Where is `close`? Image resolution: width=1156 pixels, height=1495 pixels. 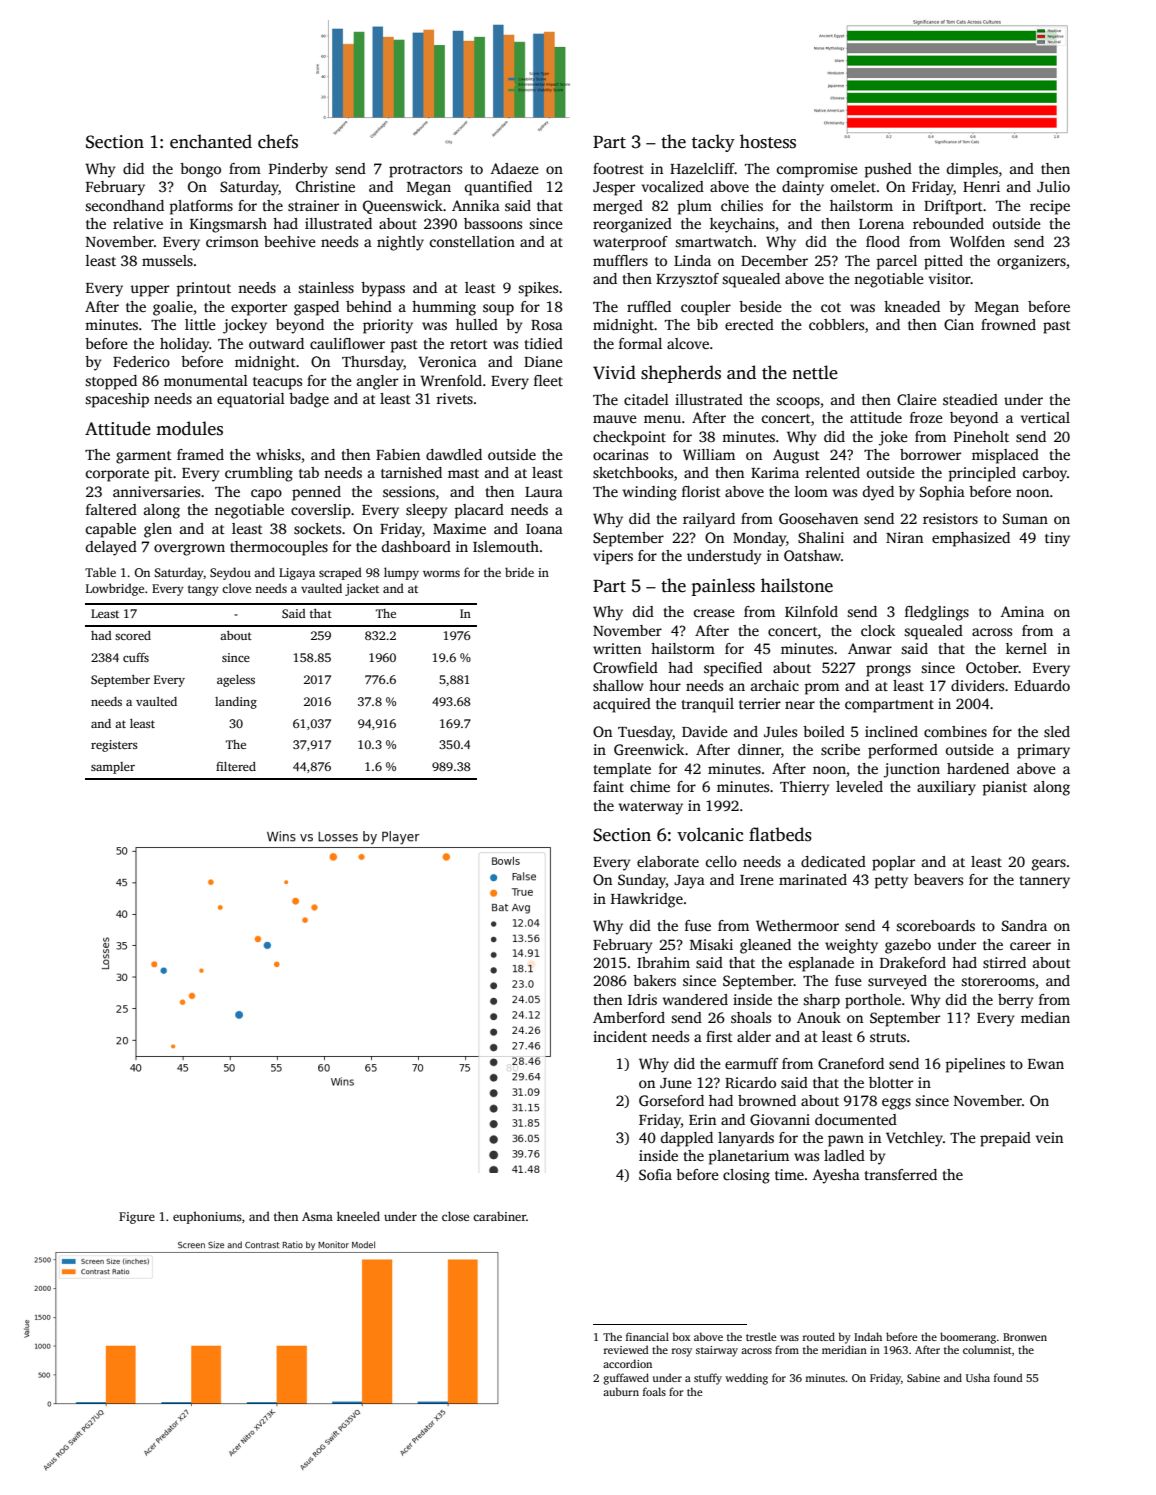 close is located at coordinates (455, 1216).
